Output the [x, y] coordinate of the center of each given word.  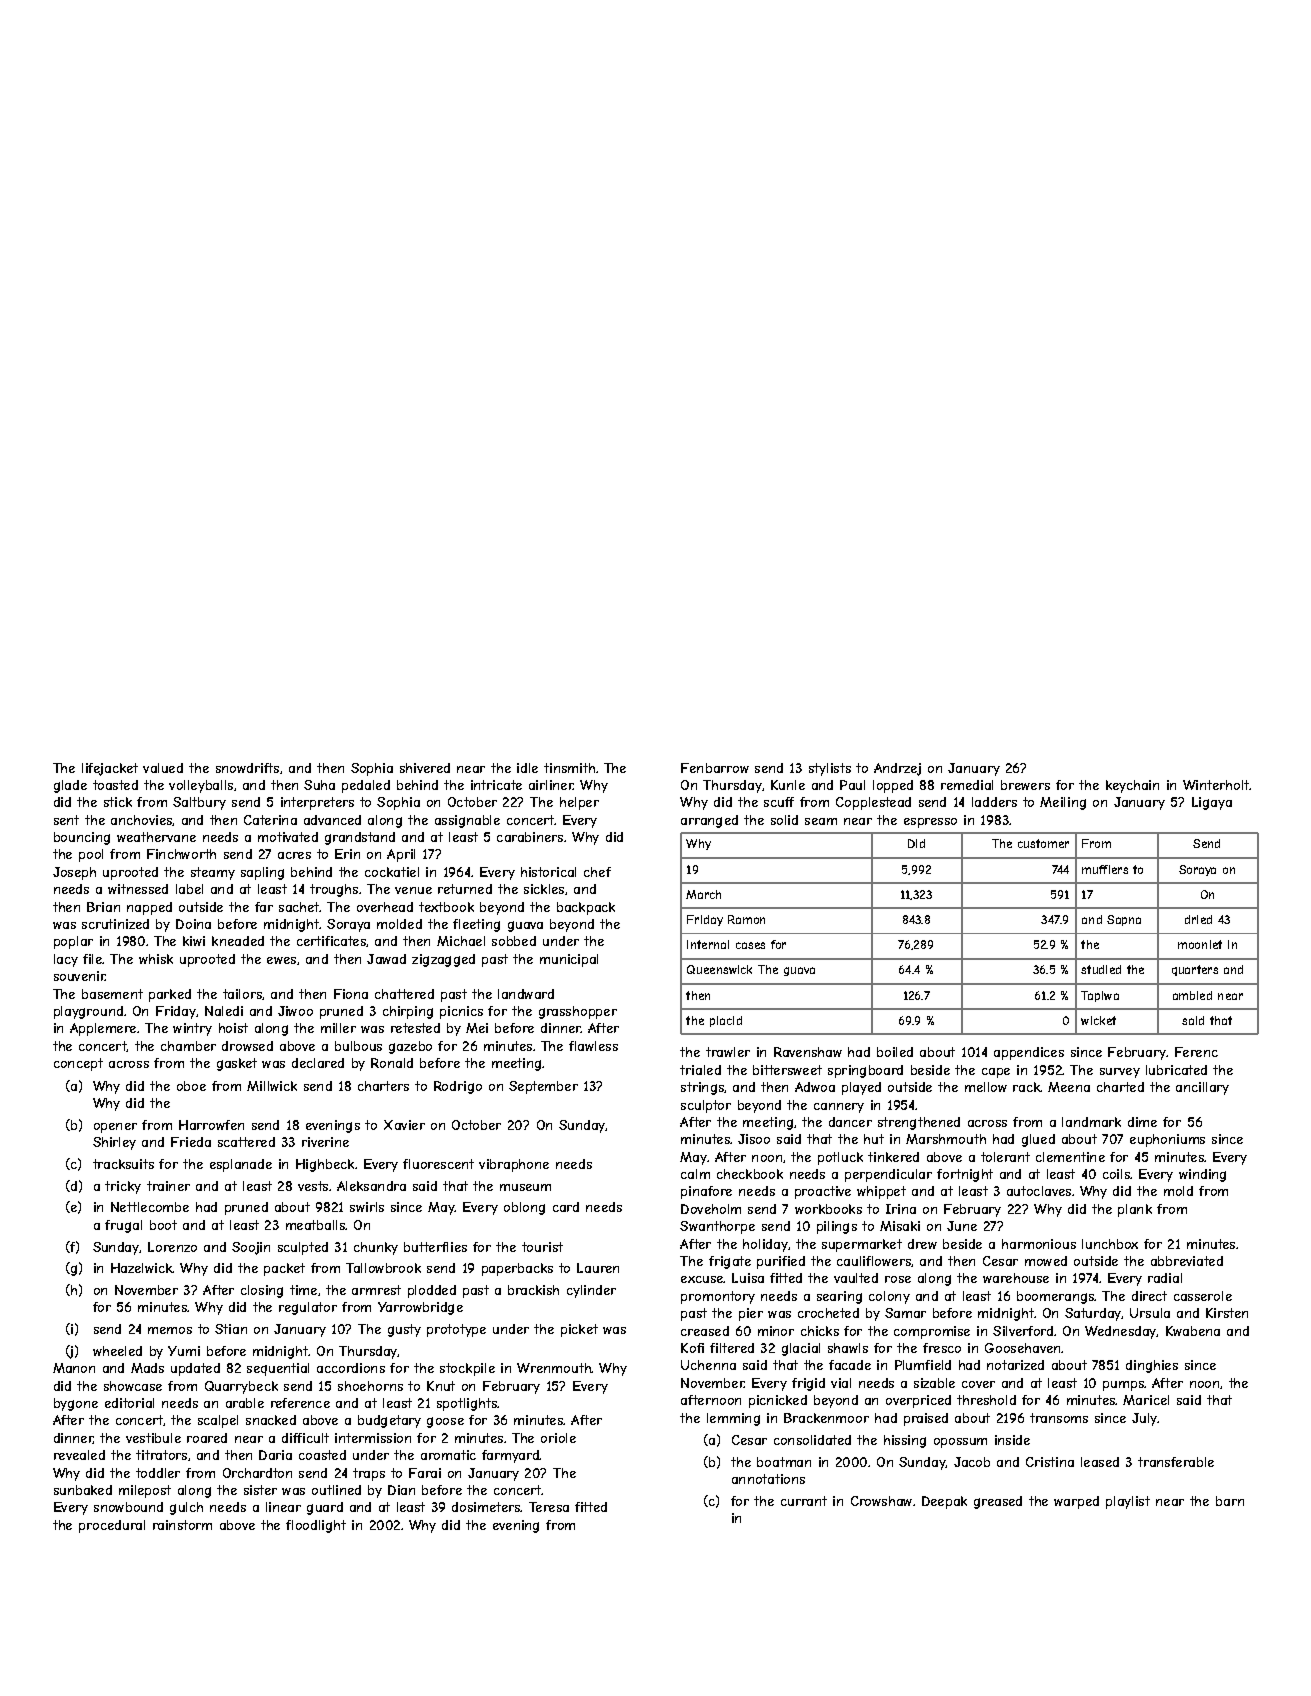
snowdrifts [247, 768]
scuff [779, 802]
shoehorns [370, 1386]
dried [1198, 919]
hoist [233, 1028]
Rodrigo [458, 1087]
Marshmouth [946, 1139]
